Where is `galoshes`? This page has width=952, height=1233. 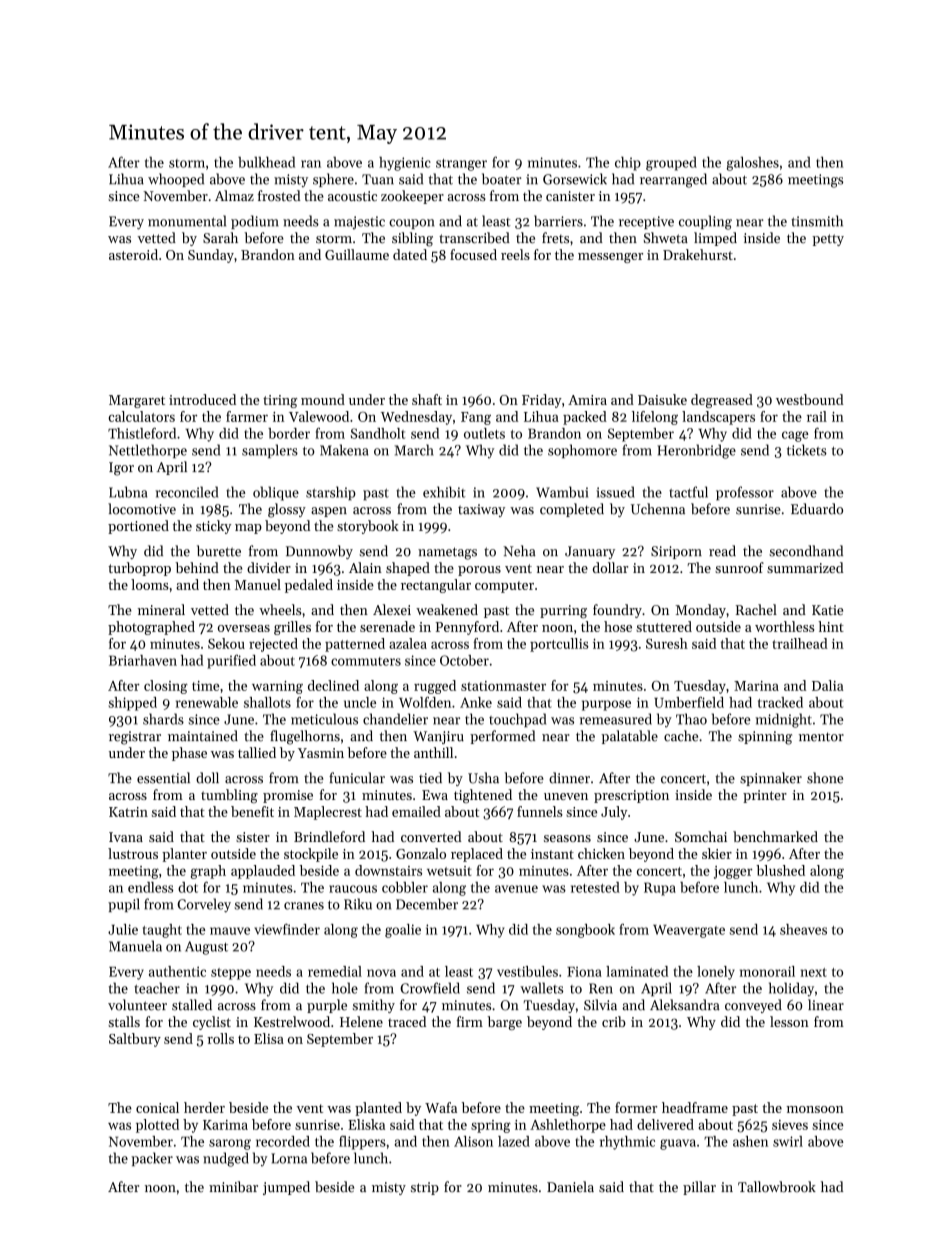 galoshes is located at coordinates (753, 164).
